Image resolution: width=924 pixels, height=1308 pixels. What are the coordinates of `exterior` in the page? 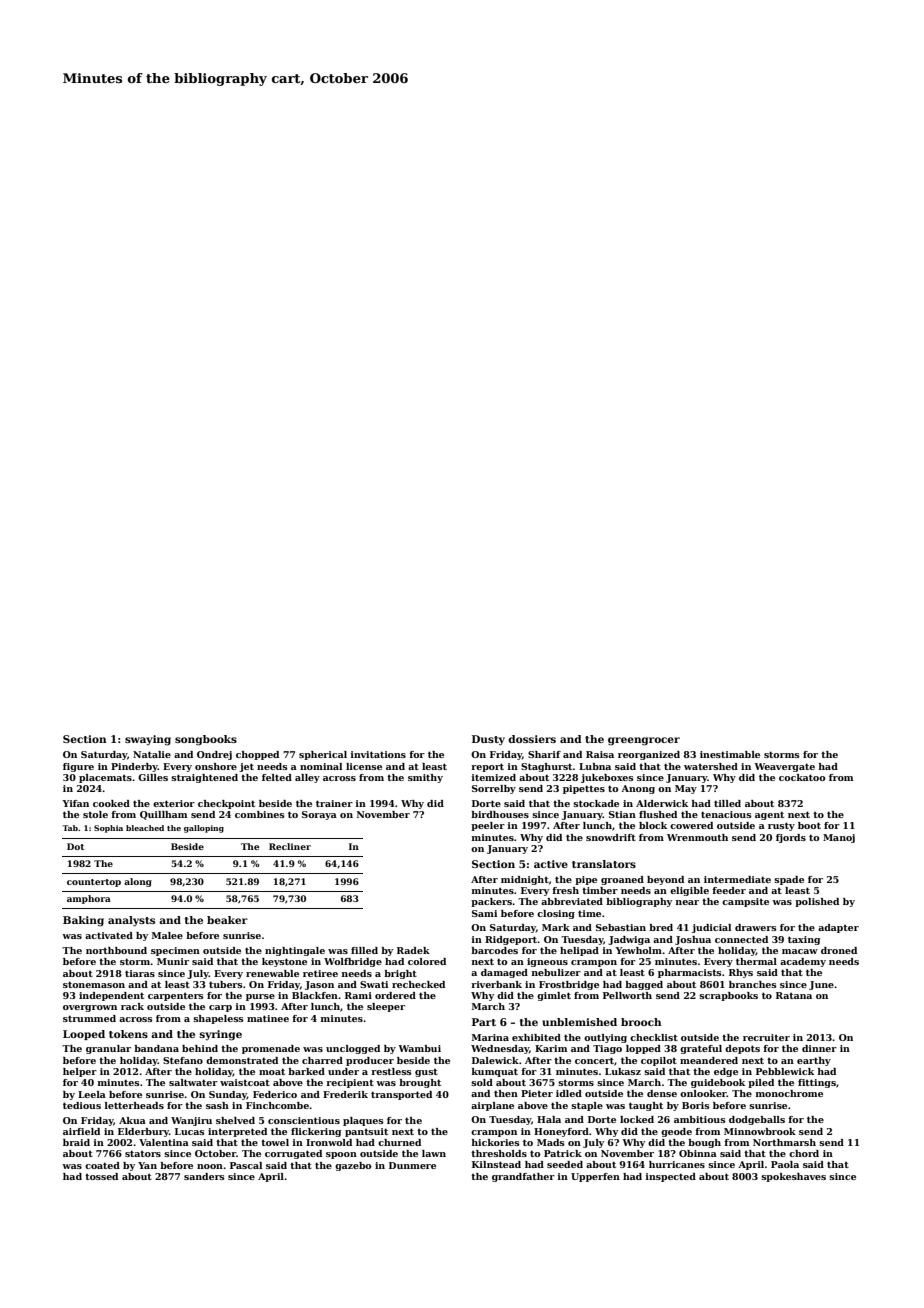 It's located at (174, 803).
